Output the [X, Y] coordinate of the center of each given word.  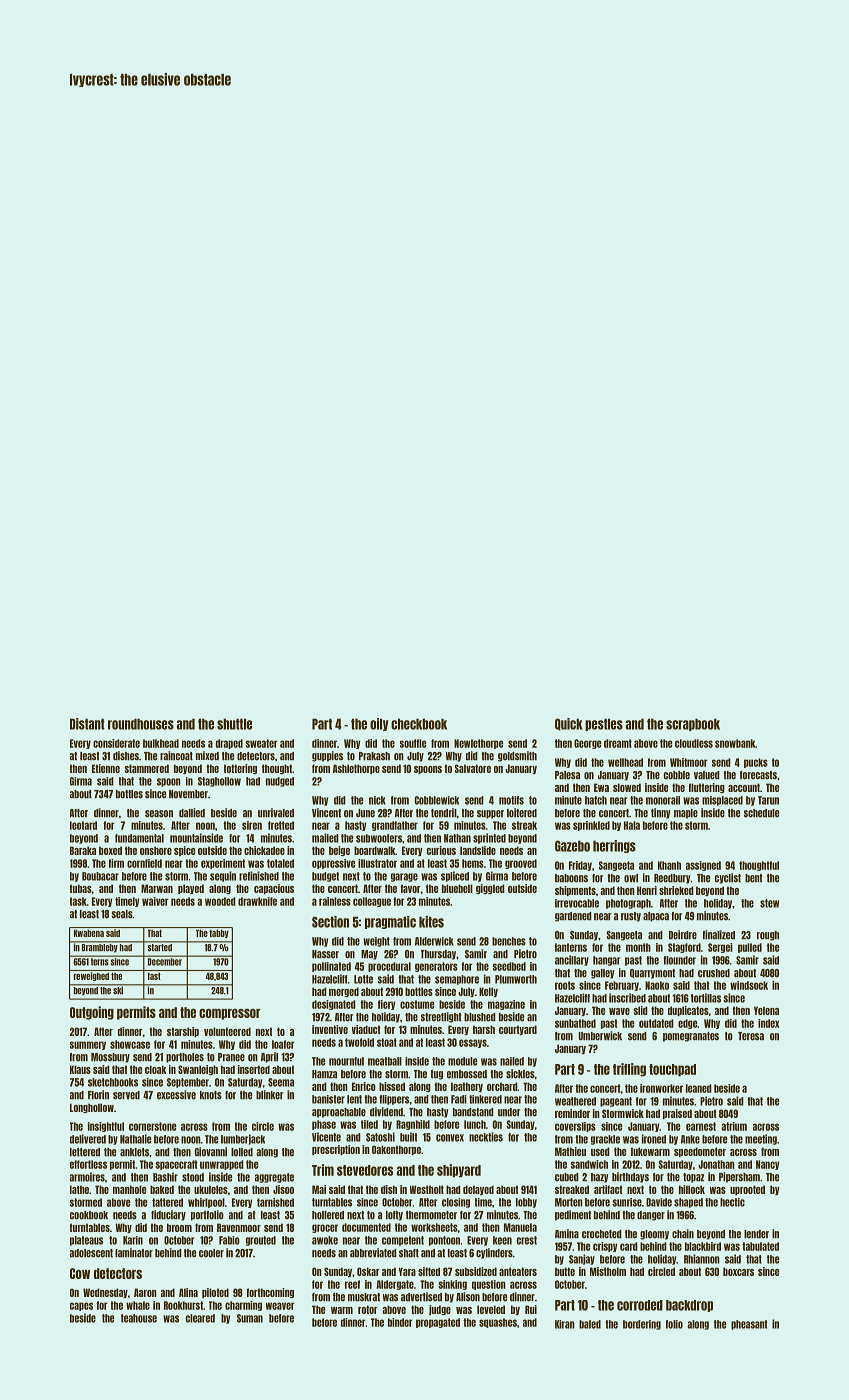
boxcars [738, 1271]
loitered [522, 813]
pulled [750, 948]
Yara [407, 1271]
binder [400, 1322]
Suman [250, 1318]
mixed [207, 756]
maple [686, 814]
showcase [130, 1044]
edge [687, 1024]
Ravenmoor [239, 1227]
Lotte [363, 979]
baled [590, 1324]
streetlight [441, 1017]
